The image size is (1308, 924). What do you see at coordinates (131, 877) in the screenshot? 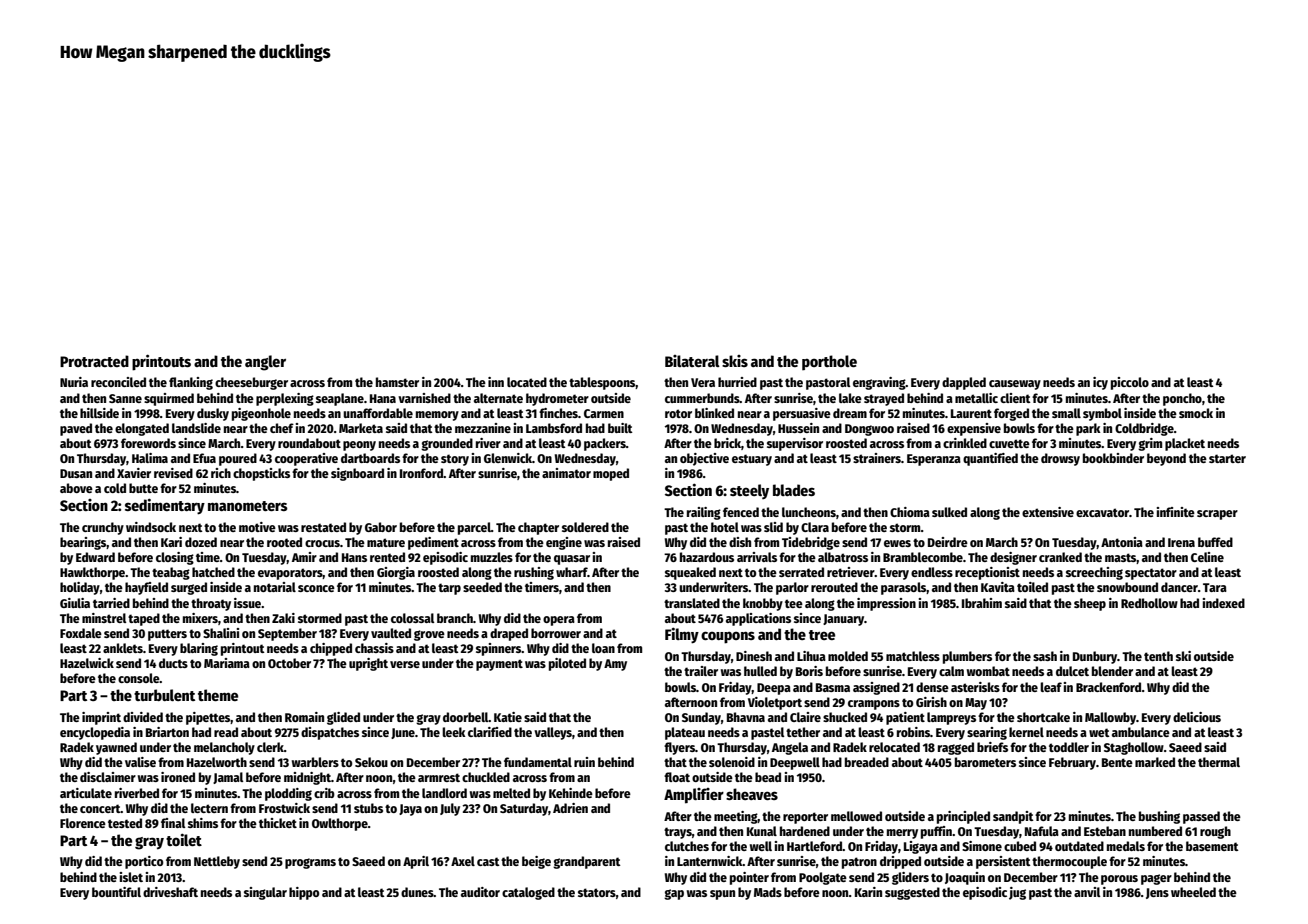
I see `islet` at bounding box center [131, 877].
